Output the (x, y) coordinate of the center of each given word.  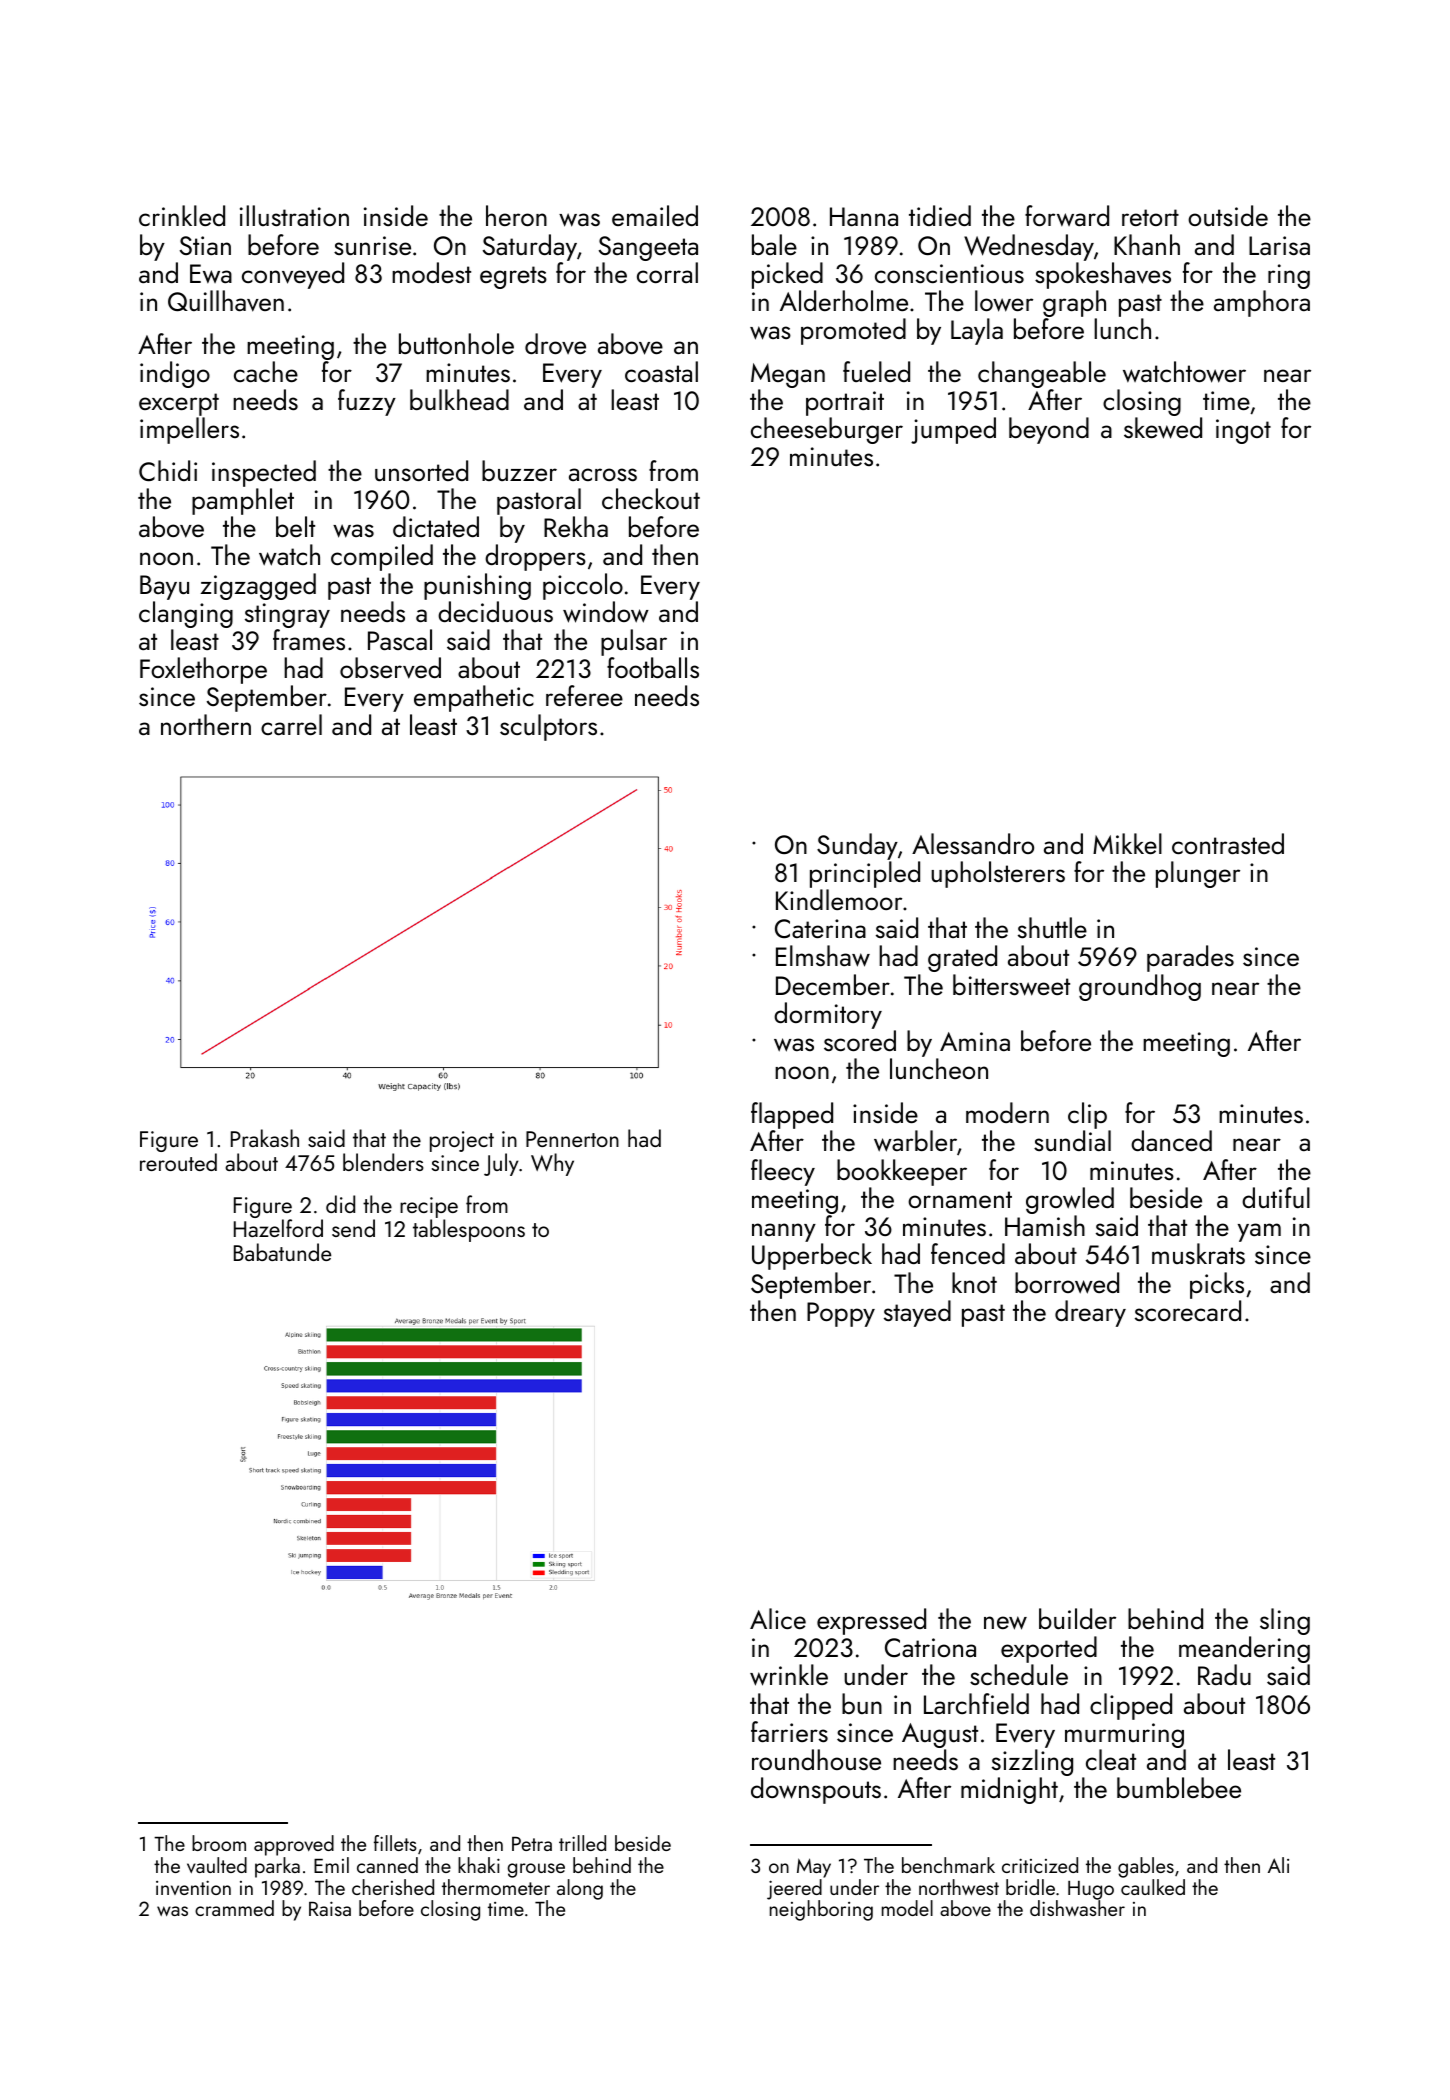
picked (787, 275)
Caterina (820, 928)
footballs (653, 667)
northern (206, 724)
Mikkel (1127, 843)
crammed (234, 1908)
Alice (778, 1618)
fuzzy (367, 402)
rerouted (178, 1162)
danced (1171, 1140)
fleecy (783, 1172)
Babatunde (282, 1252)
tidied (940, 215)
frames (309, 639)
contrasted (1228, 843)
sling (1285, 1621)
